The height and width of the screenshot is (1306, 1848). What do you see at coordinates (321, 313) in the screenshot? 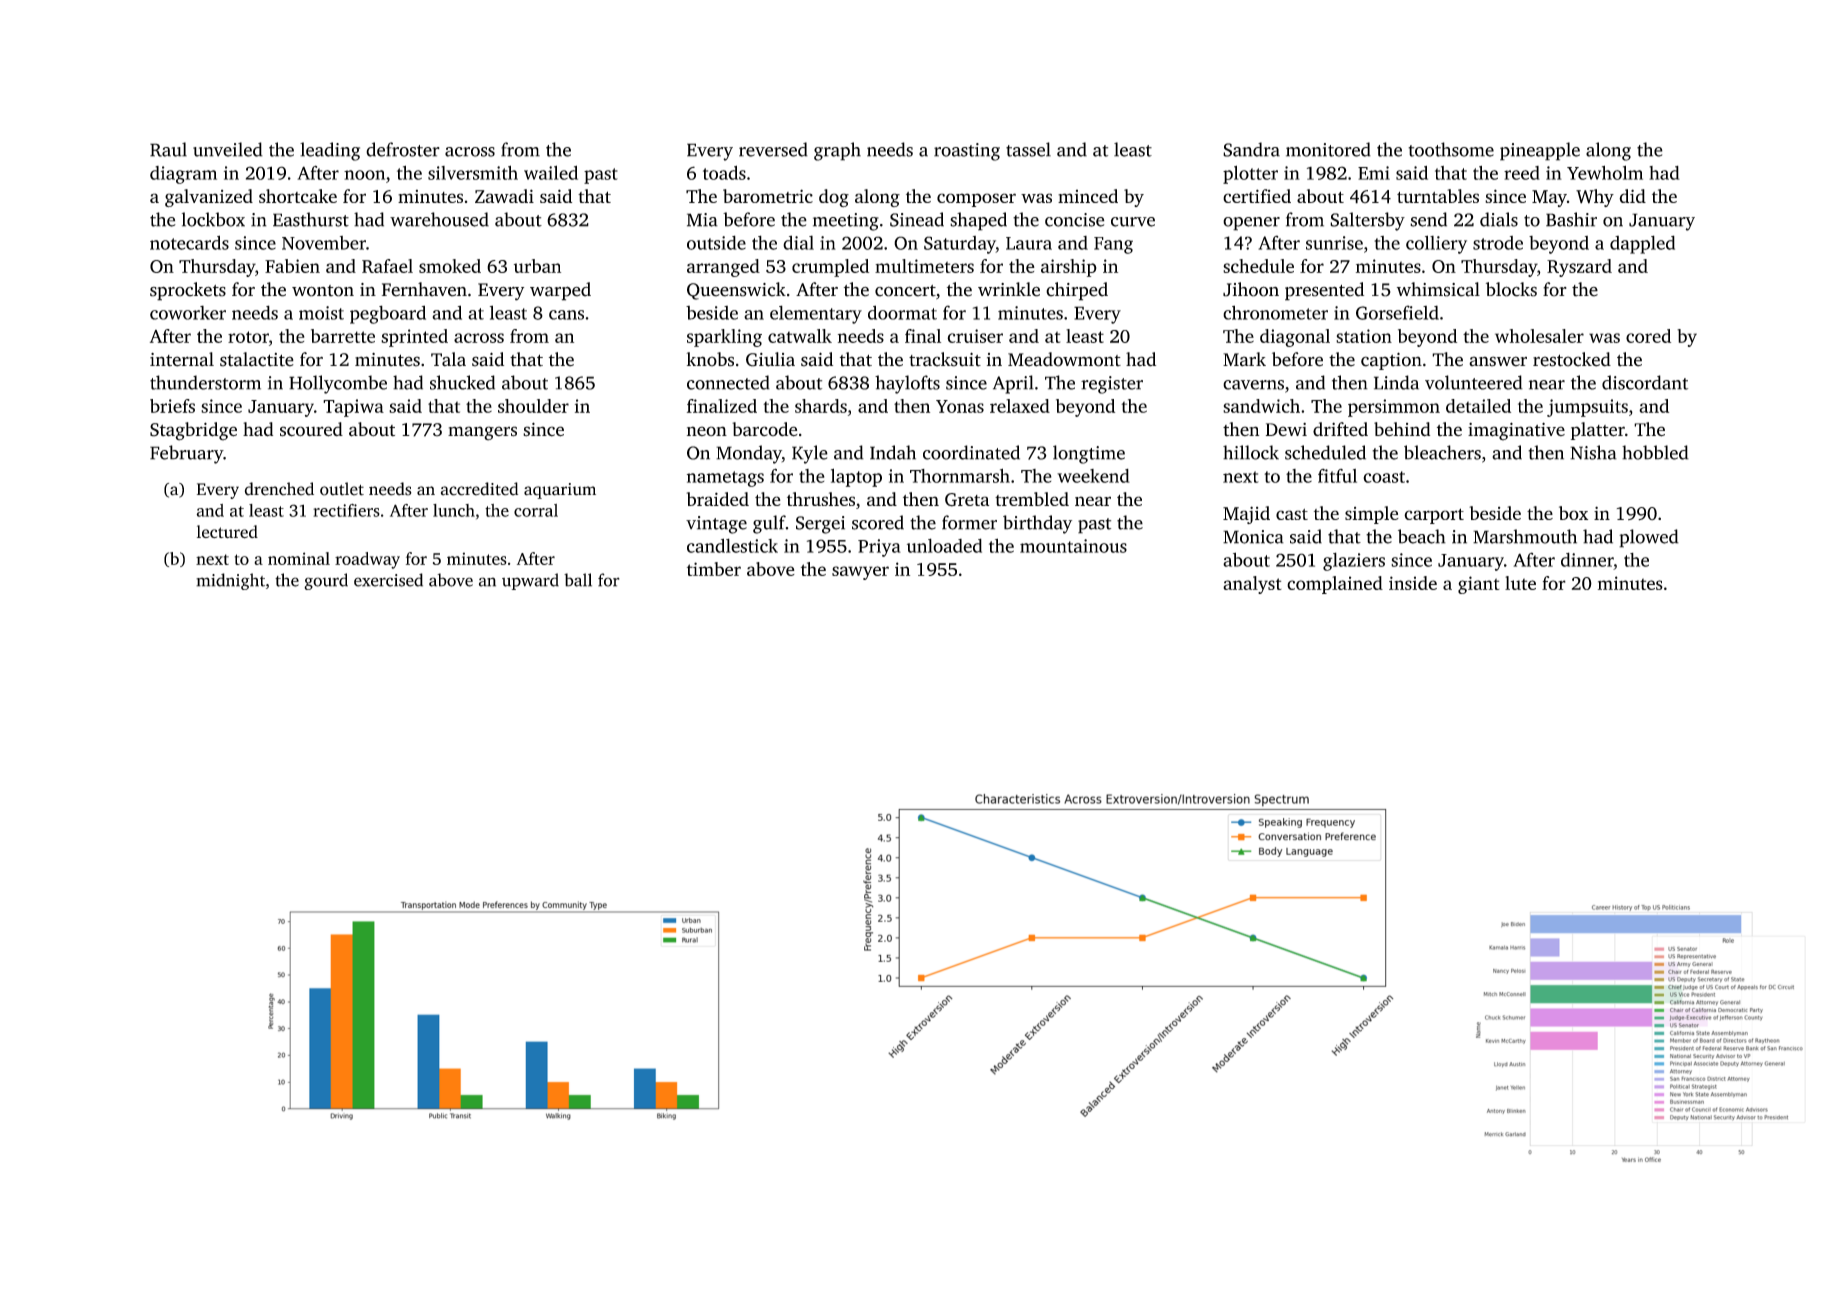
I see `moist` at bounding box center [321, 313].
